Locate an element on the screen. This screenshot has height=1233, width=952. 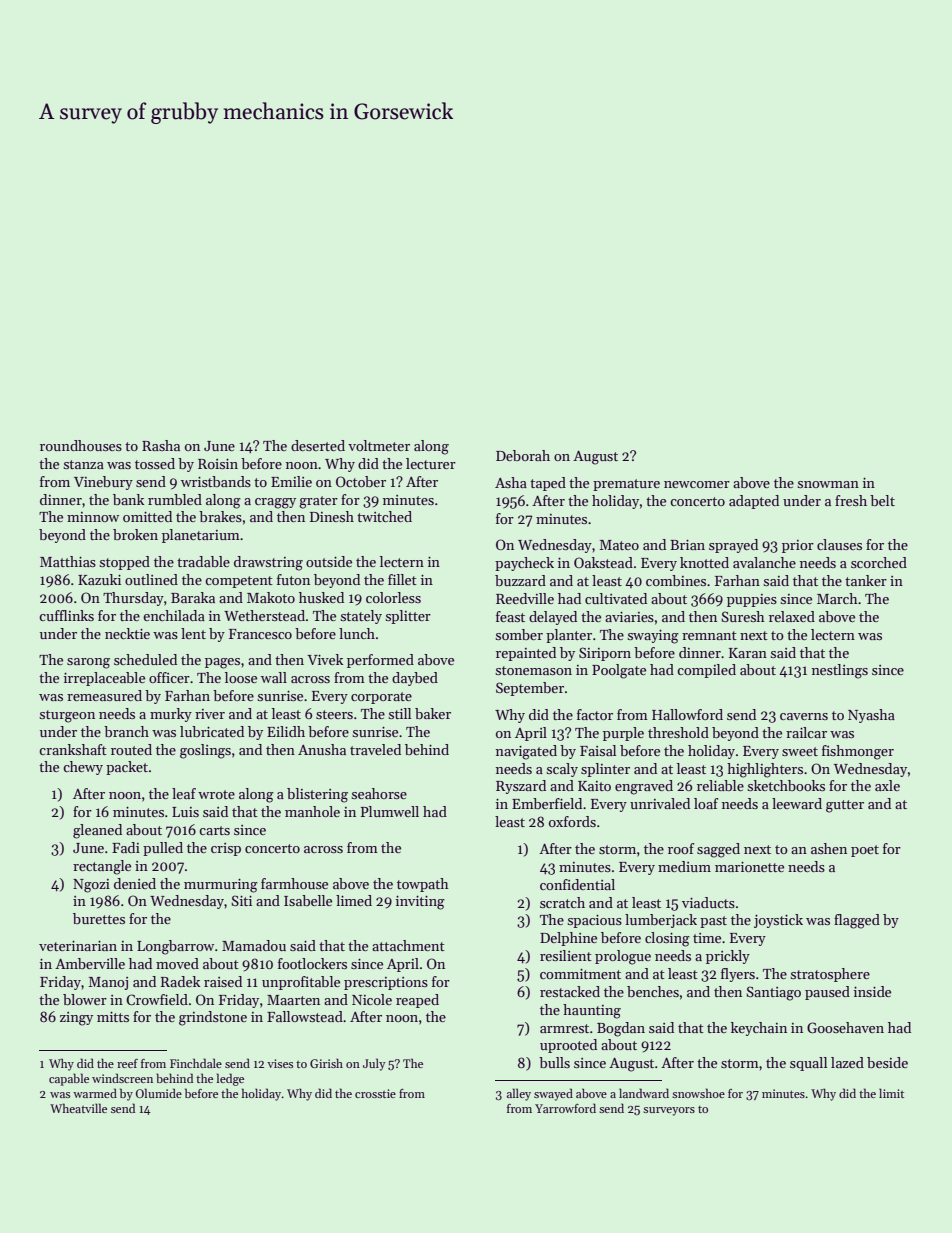
tanker is located at coordinates (866, 580).
